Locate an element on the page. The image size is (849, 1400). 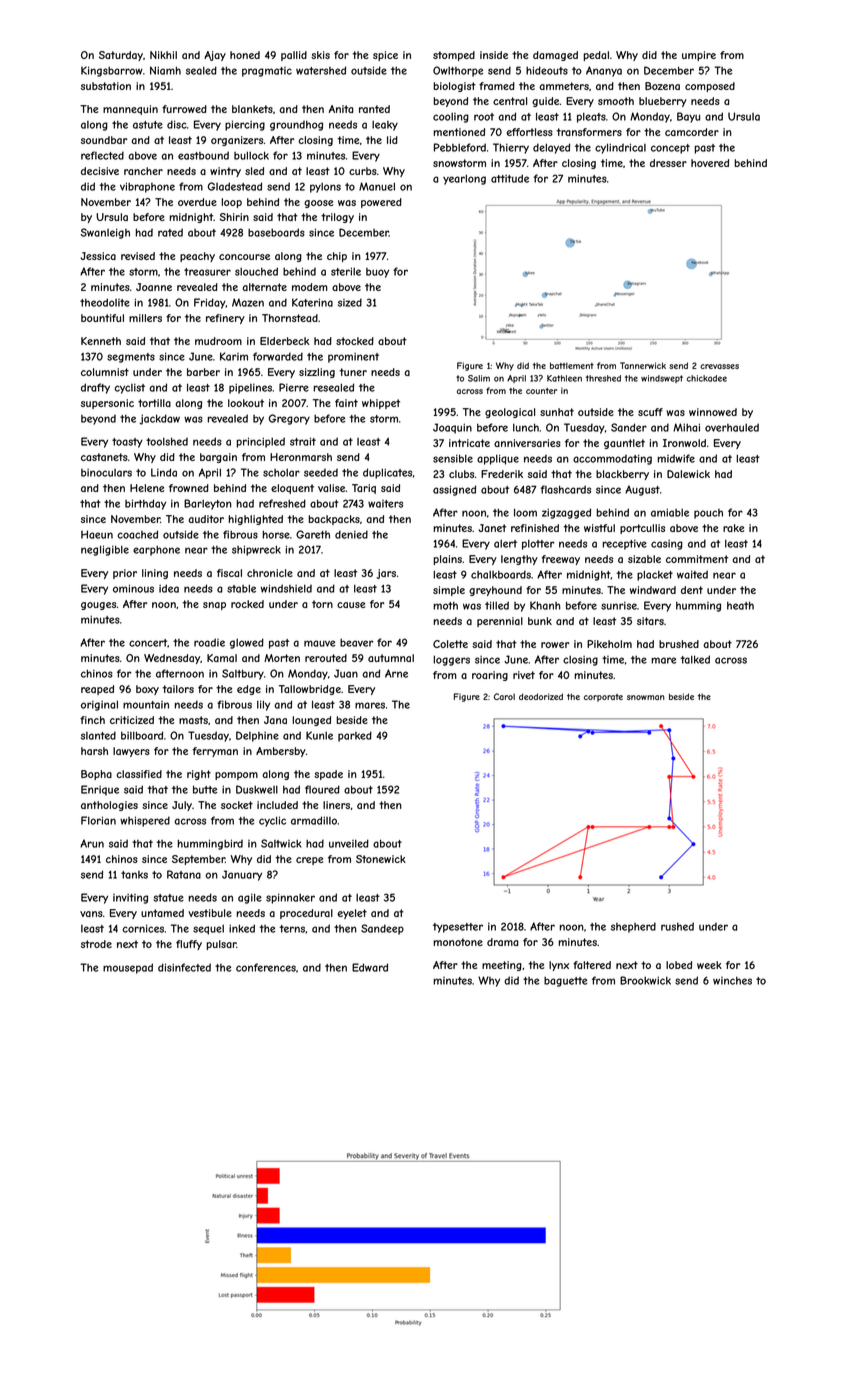
vestibule is located at coordinates (210, 913).
